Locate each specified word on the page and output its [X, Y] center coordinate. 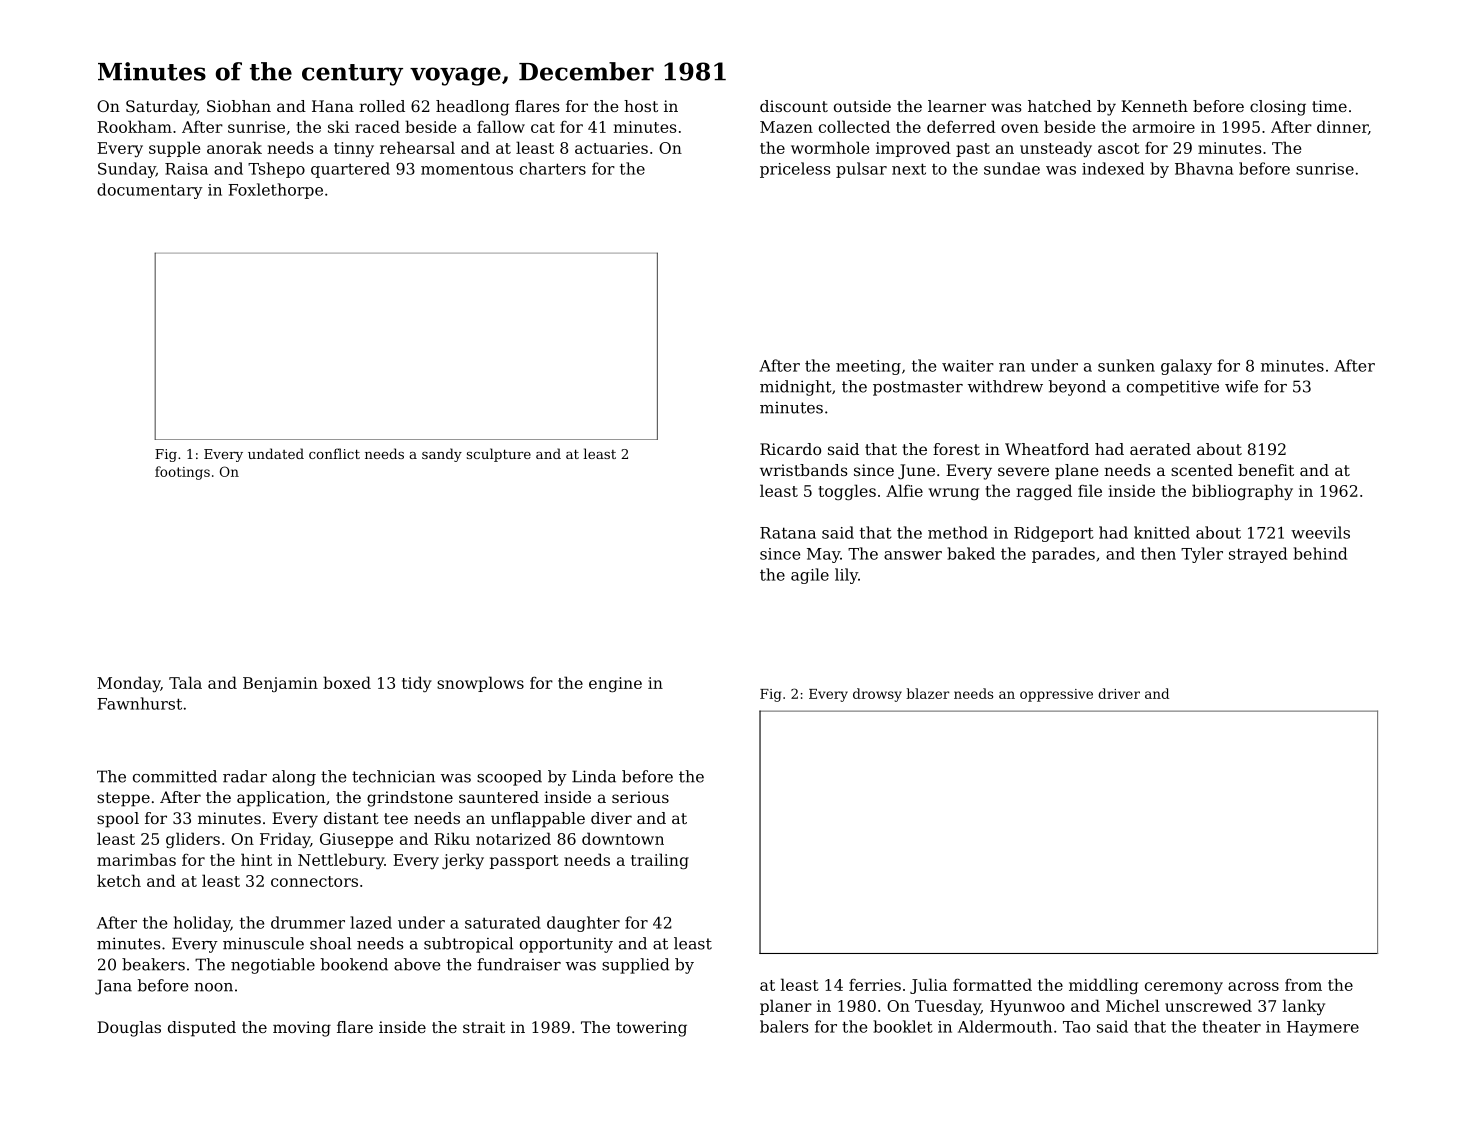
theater [1231, 1026]
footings [182, 473]
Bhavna [1204, 168]
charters [553, 168]
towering [651, 1029]
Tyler [1202, 555]
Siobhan [239, 106]
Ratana [788, 533]
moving [302, 1029]
